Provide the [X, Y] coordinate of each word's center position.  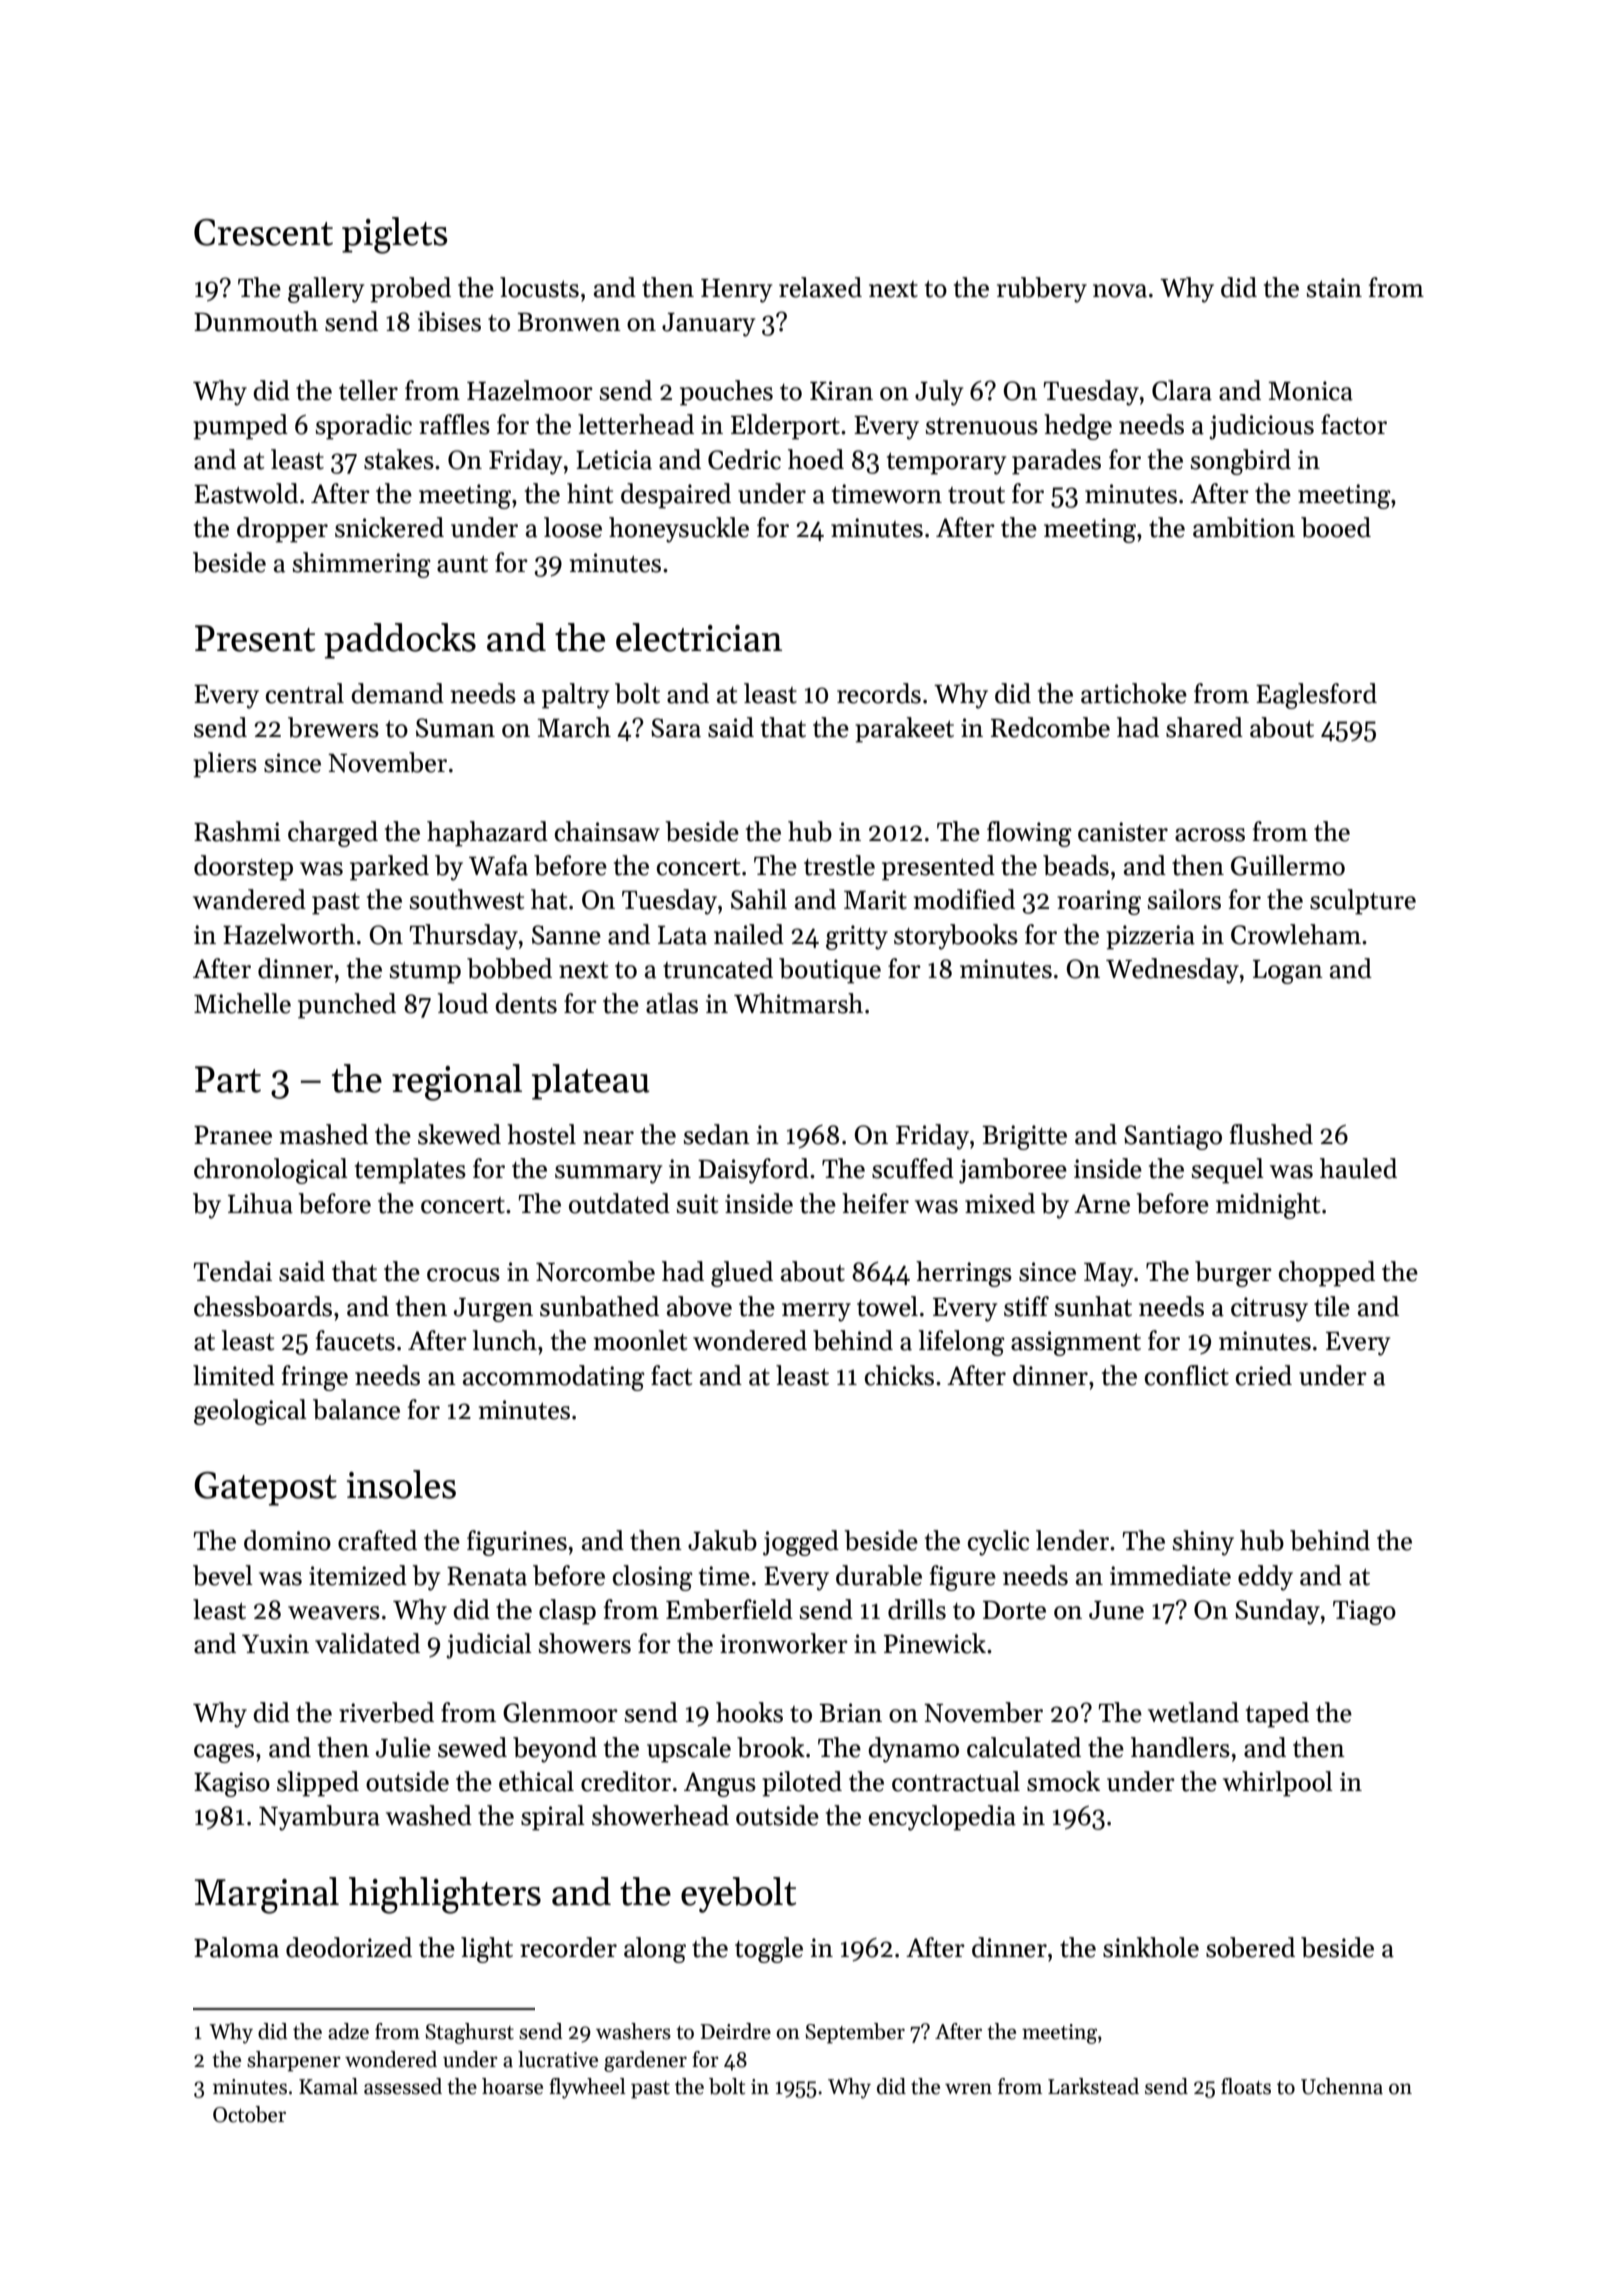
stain [1334, 288]
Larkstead [1093, 2086]
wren [968, 2089]
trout [976, 495]
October [249, 2114]
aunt [462, 564]
